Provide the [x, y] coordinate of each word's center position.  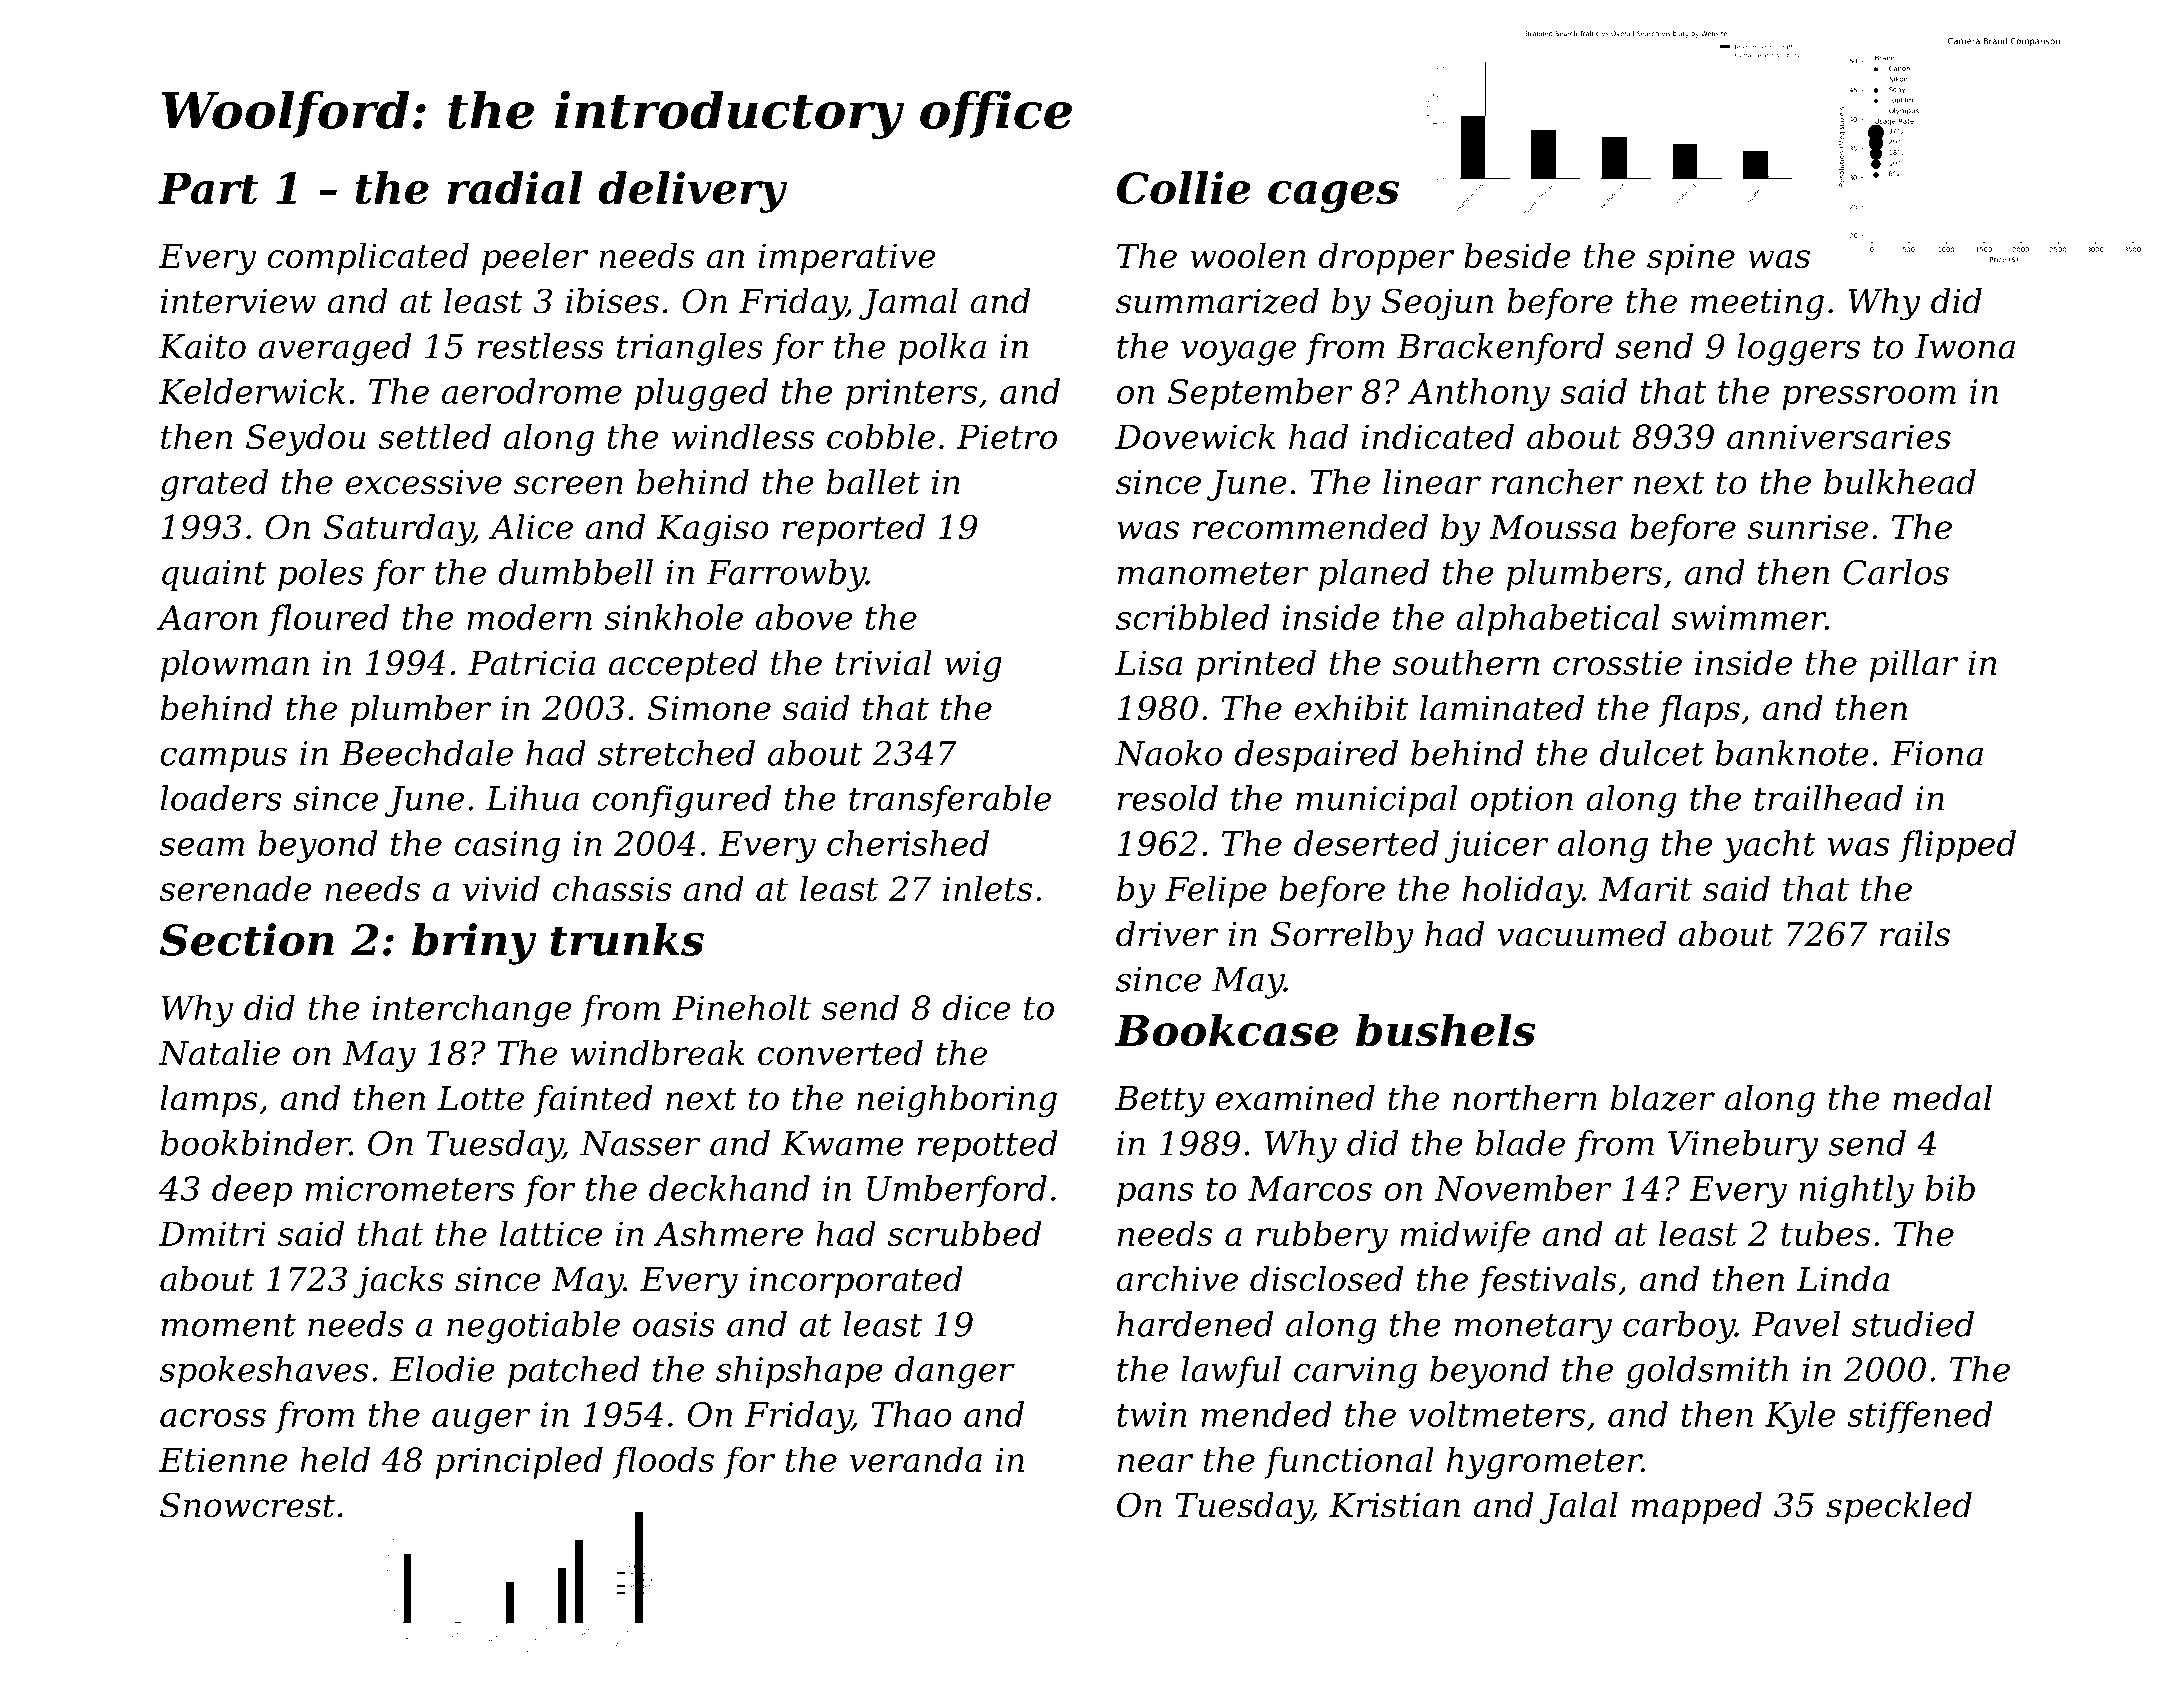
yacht [1769, 846]
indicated [1438, 436]
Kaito [202, 346]
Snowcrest [247, 1505]
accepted [683, 665]
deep [252, 1191]
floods [663, 1462]
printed [1256, 665]
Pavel [1796, 1324]
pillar [1914, 665]
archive [1177, 1279]
